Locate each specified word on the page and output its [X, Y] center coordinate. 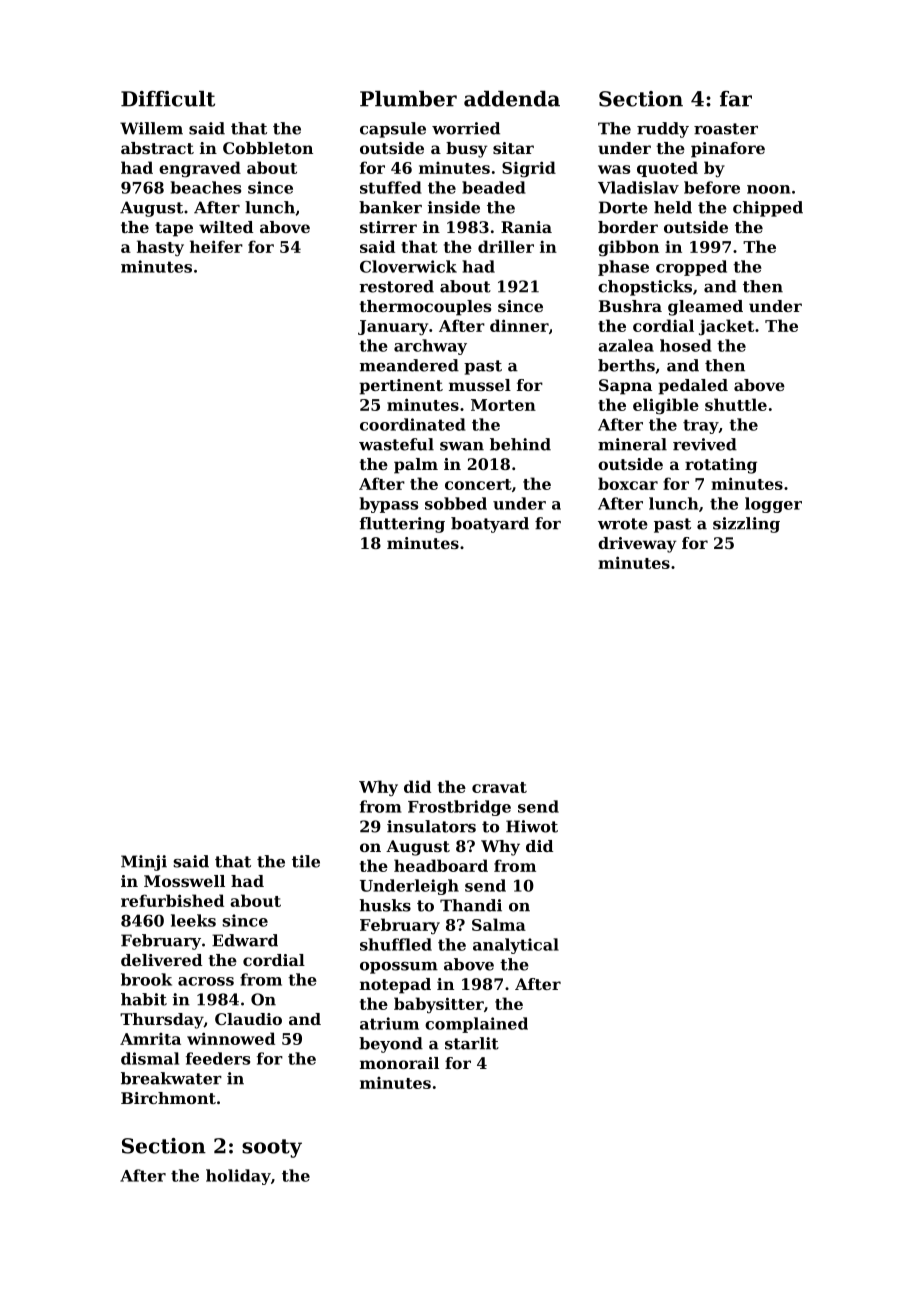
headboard [441, 865]
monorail [399, 1063]
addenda [512, 99]
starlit [472, 1043]
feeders [218, 1058]
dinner [519, 325]
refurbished [172, 900]
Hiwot [532, 826]
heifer [216, 246]
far [736, 99]
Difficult [168, 99]
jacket [726, 327]
